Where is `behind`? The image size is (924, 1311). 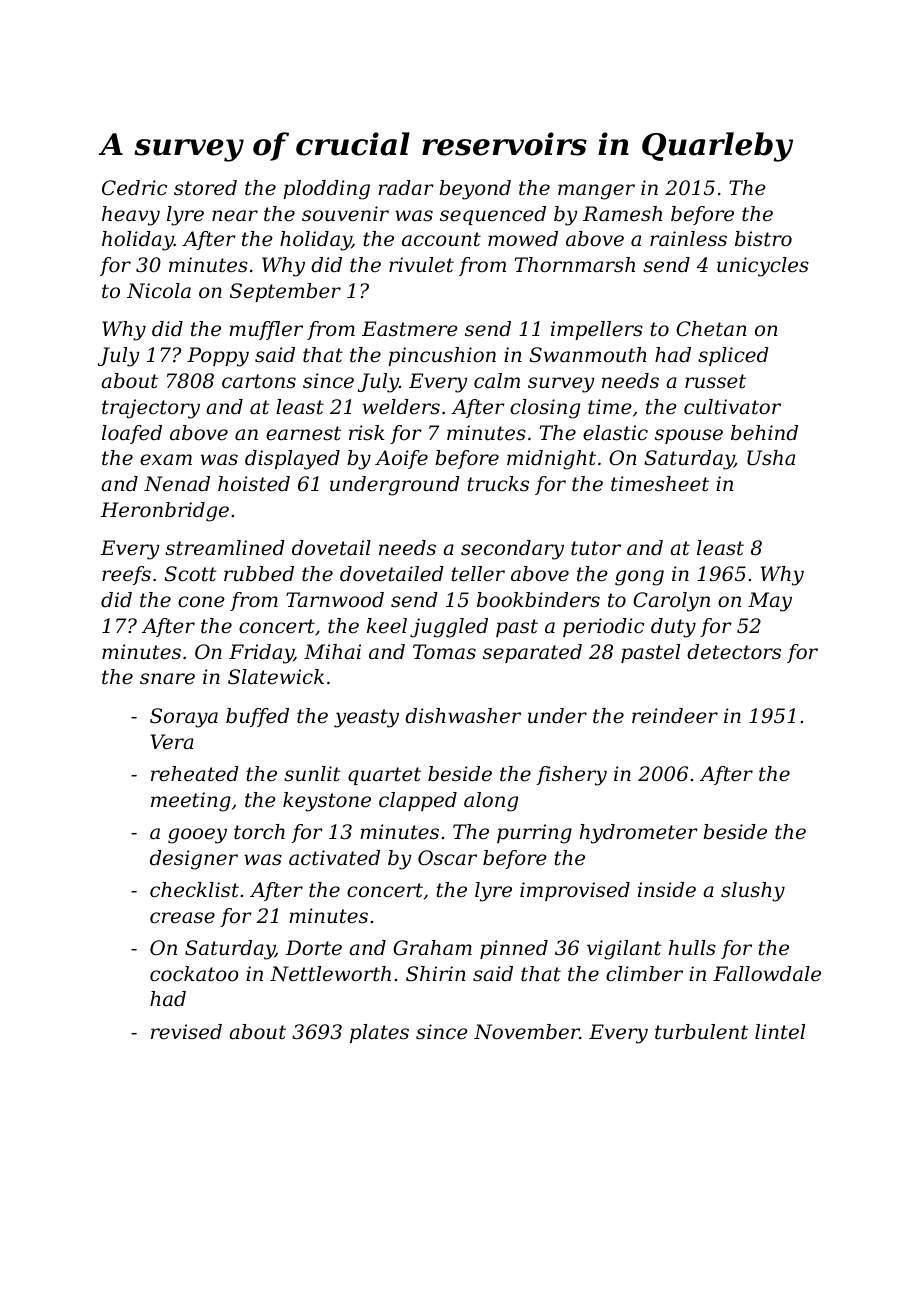
behind is located at coordinates (764, 433).
